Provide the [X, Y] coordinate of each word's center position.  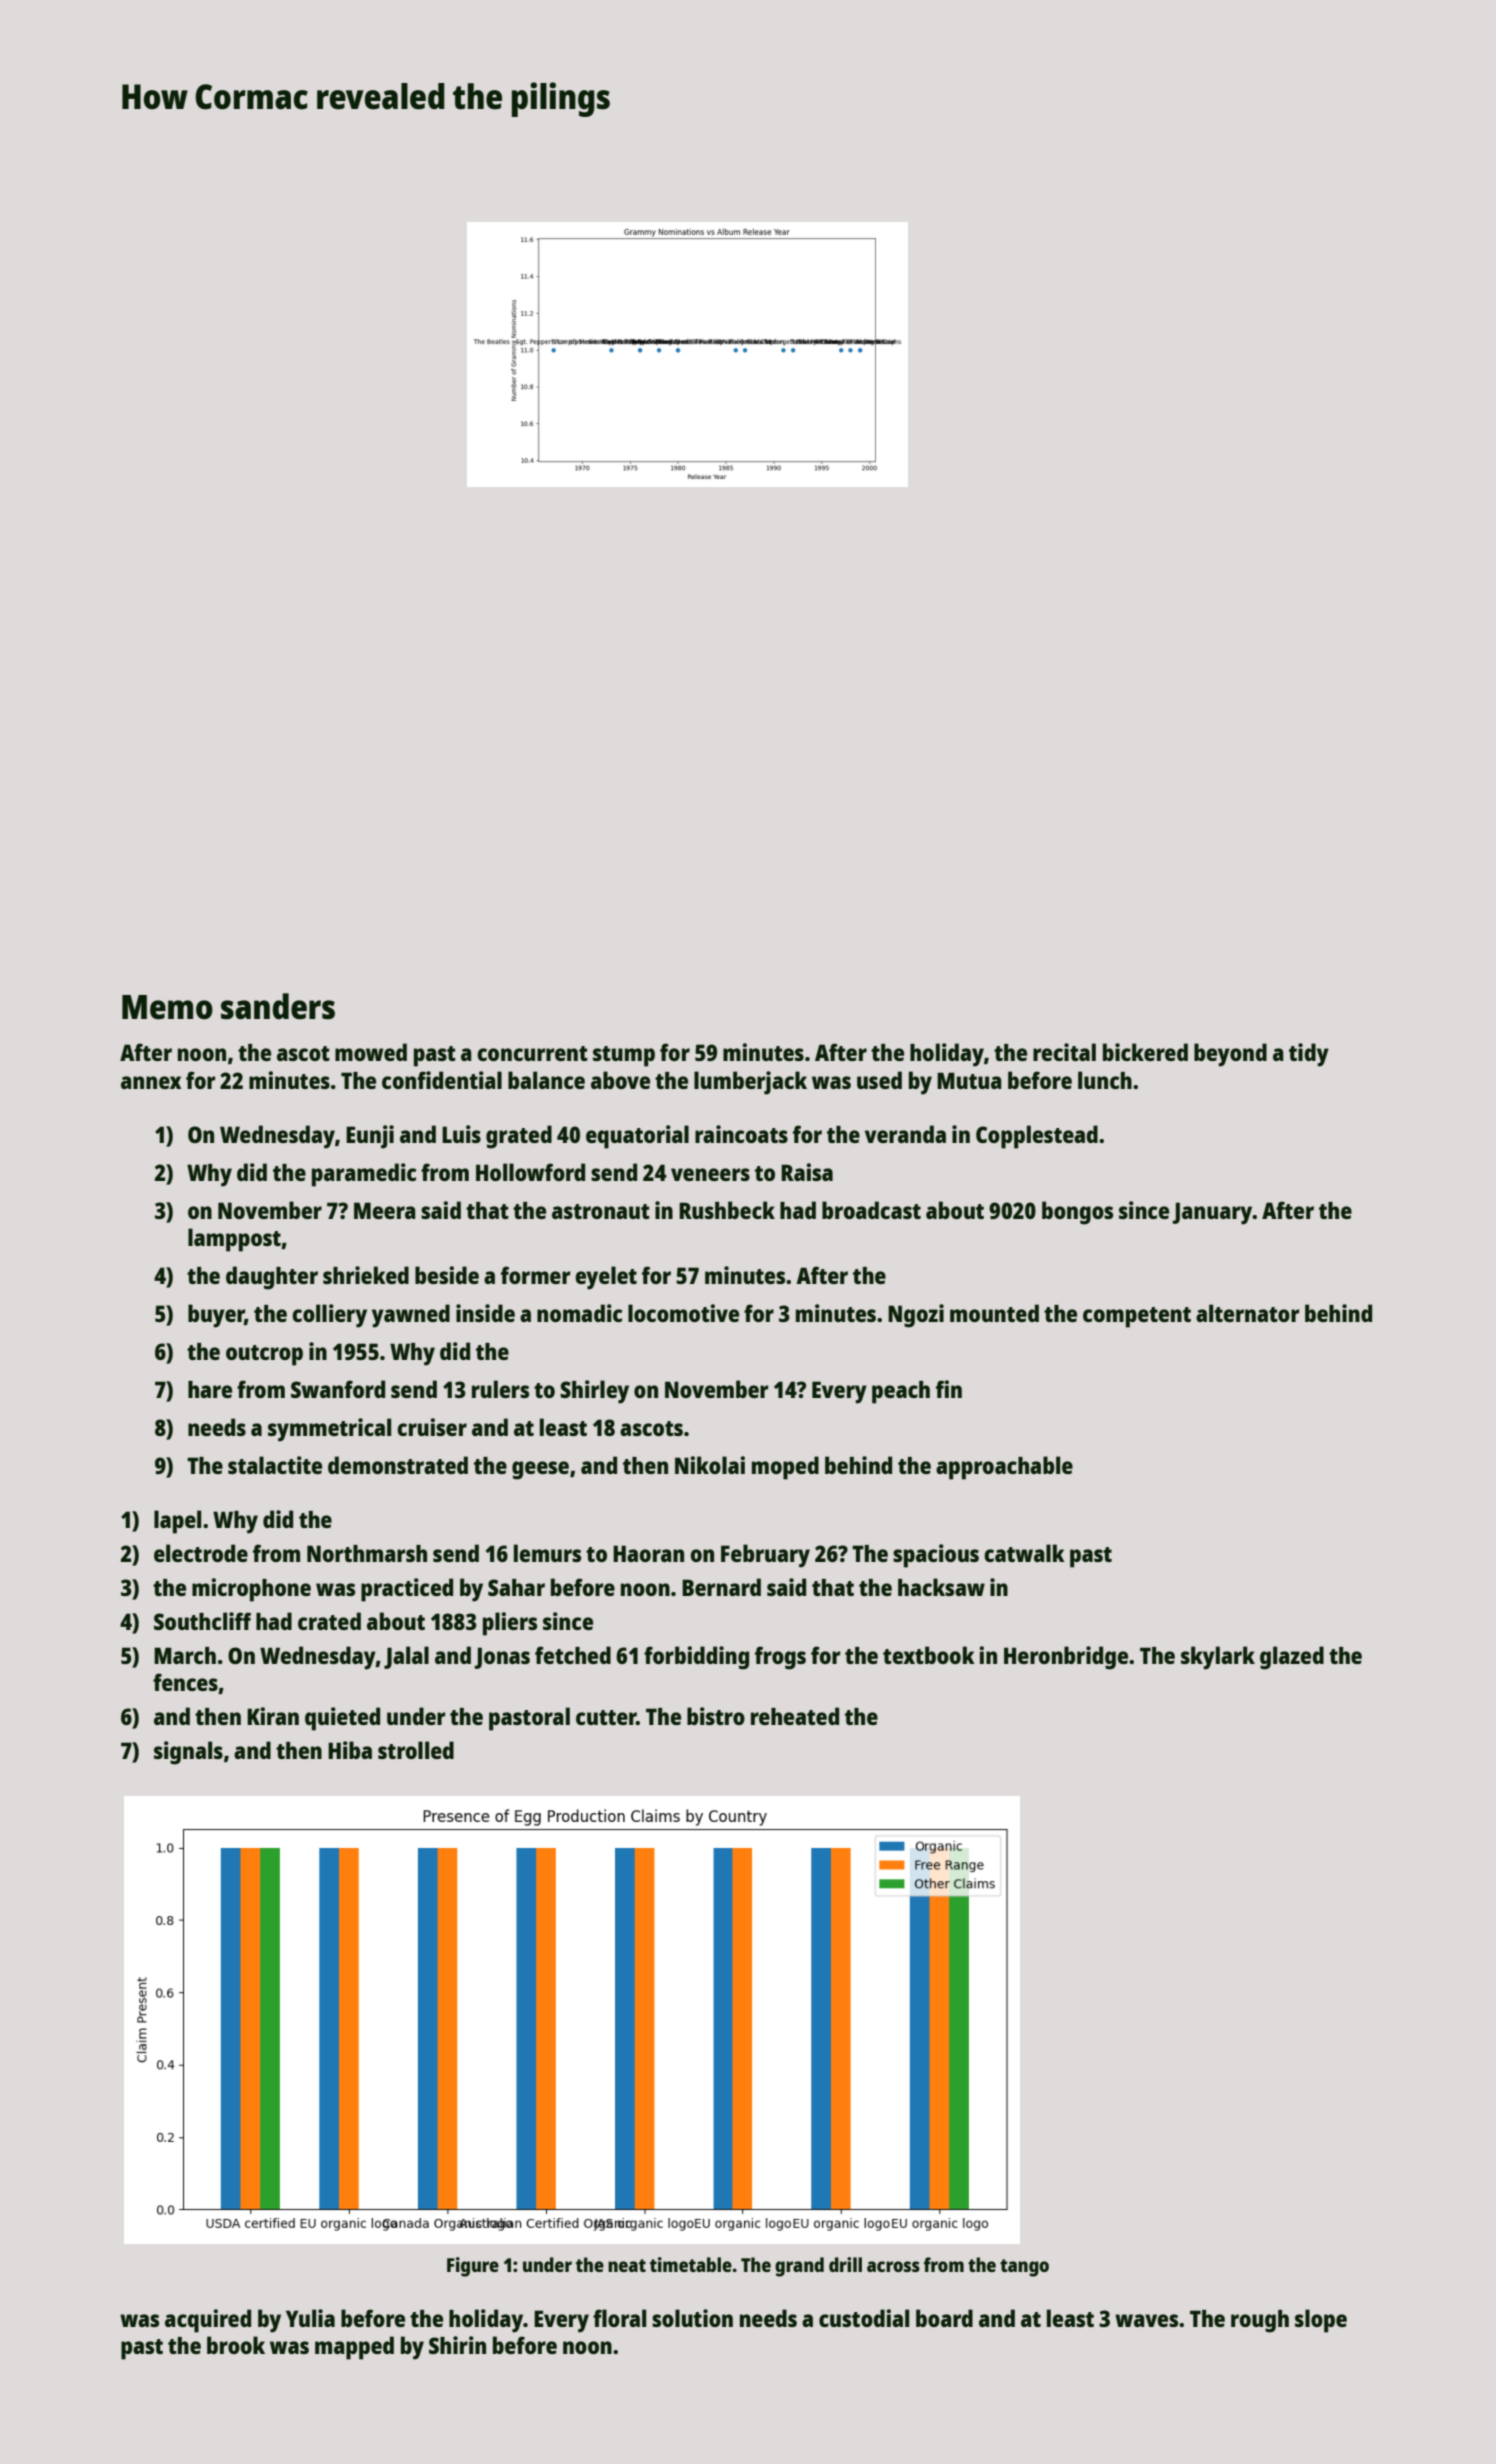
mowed [371, 1052]
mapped [354, 2348]
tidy [1309, 1055]
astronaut [601, 1211]
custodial [864, 2318]
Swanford [338, 1389]
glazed [1292, 1658]
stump [624, 1056]
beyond [1230, 1055]
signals [188, 1753]
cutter [606, 1717]
